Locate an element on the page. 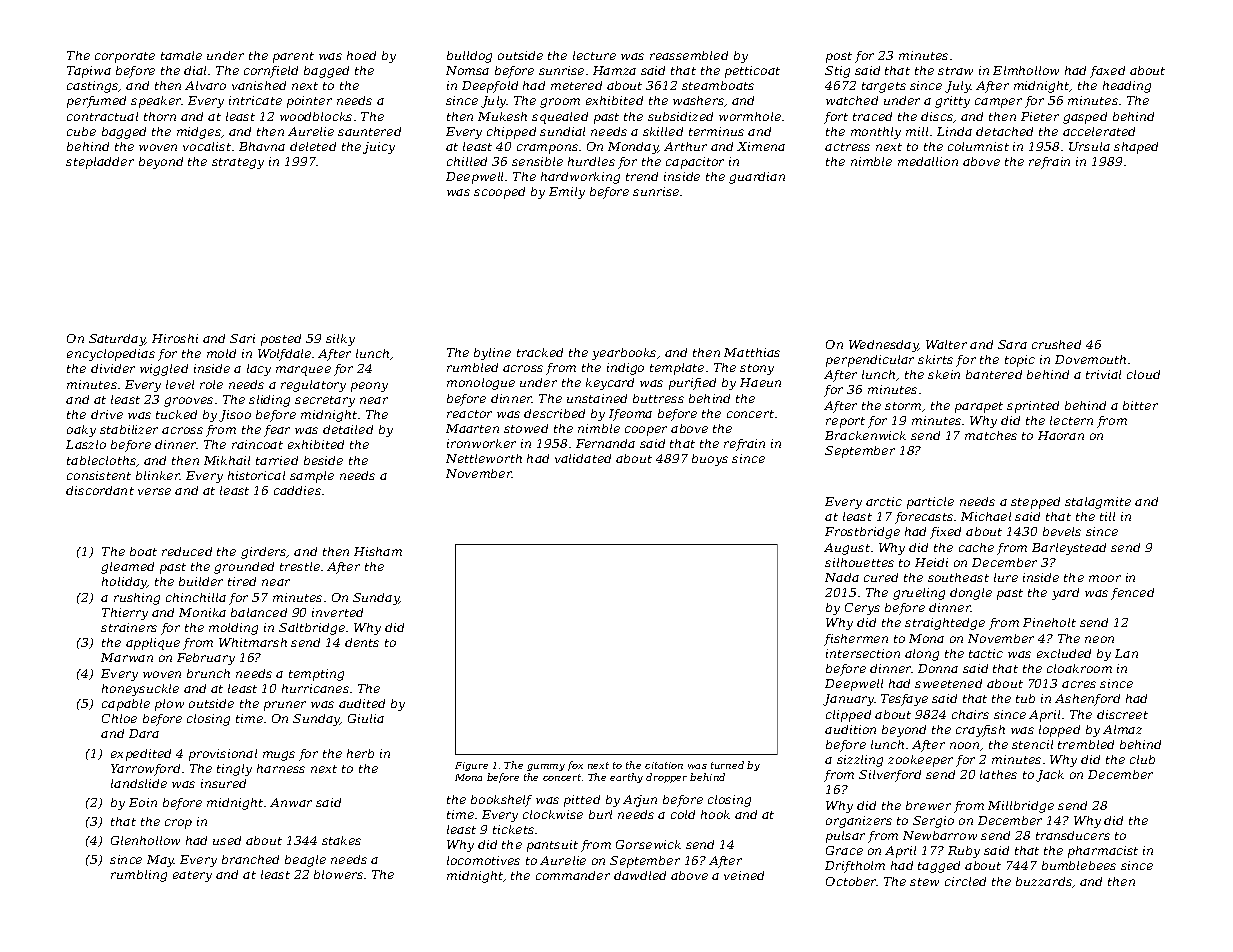  metered is located at coordinates (576, 85).
